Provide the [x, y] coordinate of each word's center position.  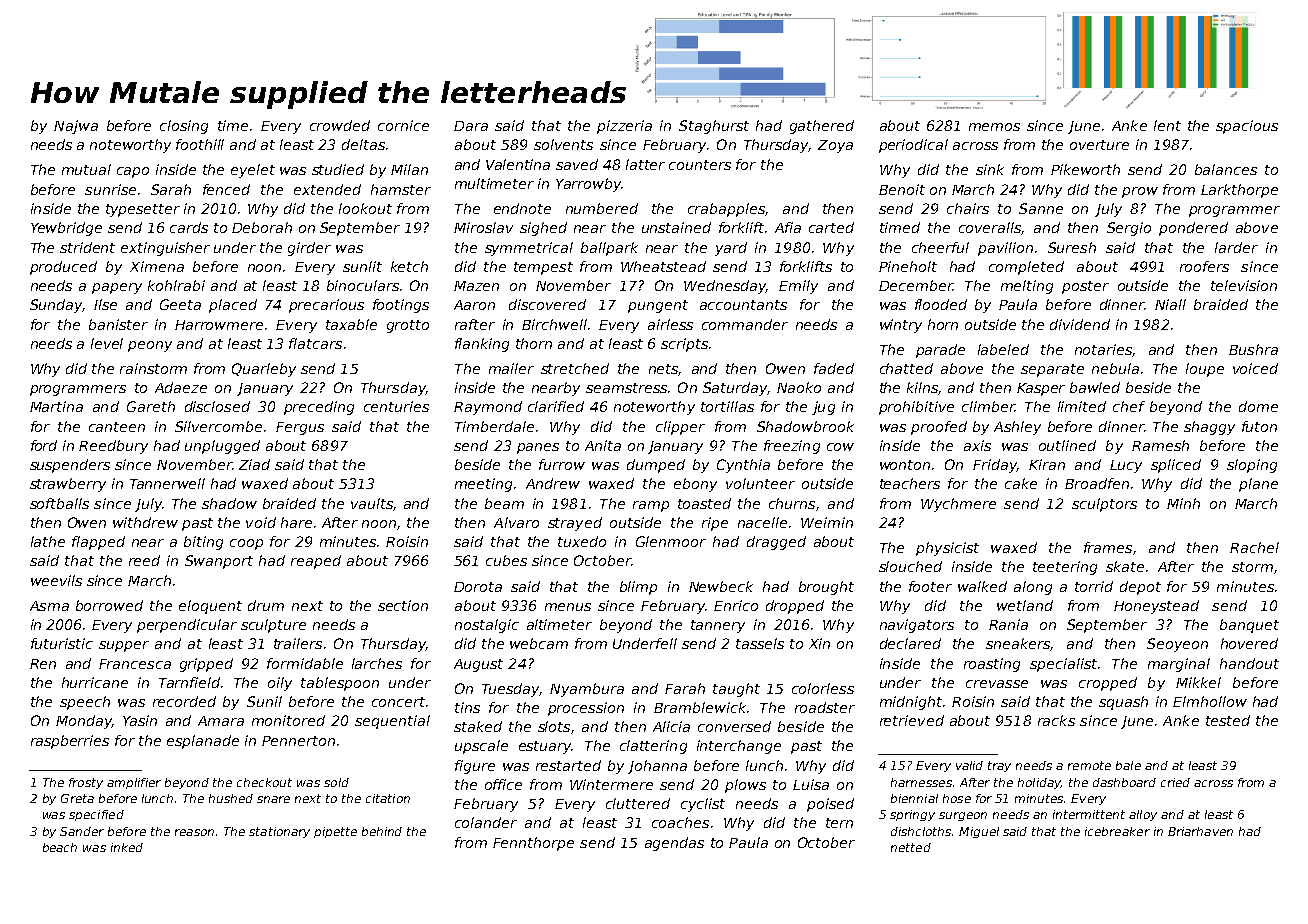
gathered [822, 127]
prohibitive [916, 408]
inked [127, 847]
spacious [1247, 127]
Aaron [474, 305]
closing [184, 127]
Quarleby [264, 370]
